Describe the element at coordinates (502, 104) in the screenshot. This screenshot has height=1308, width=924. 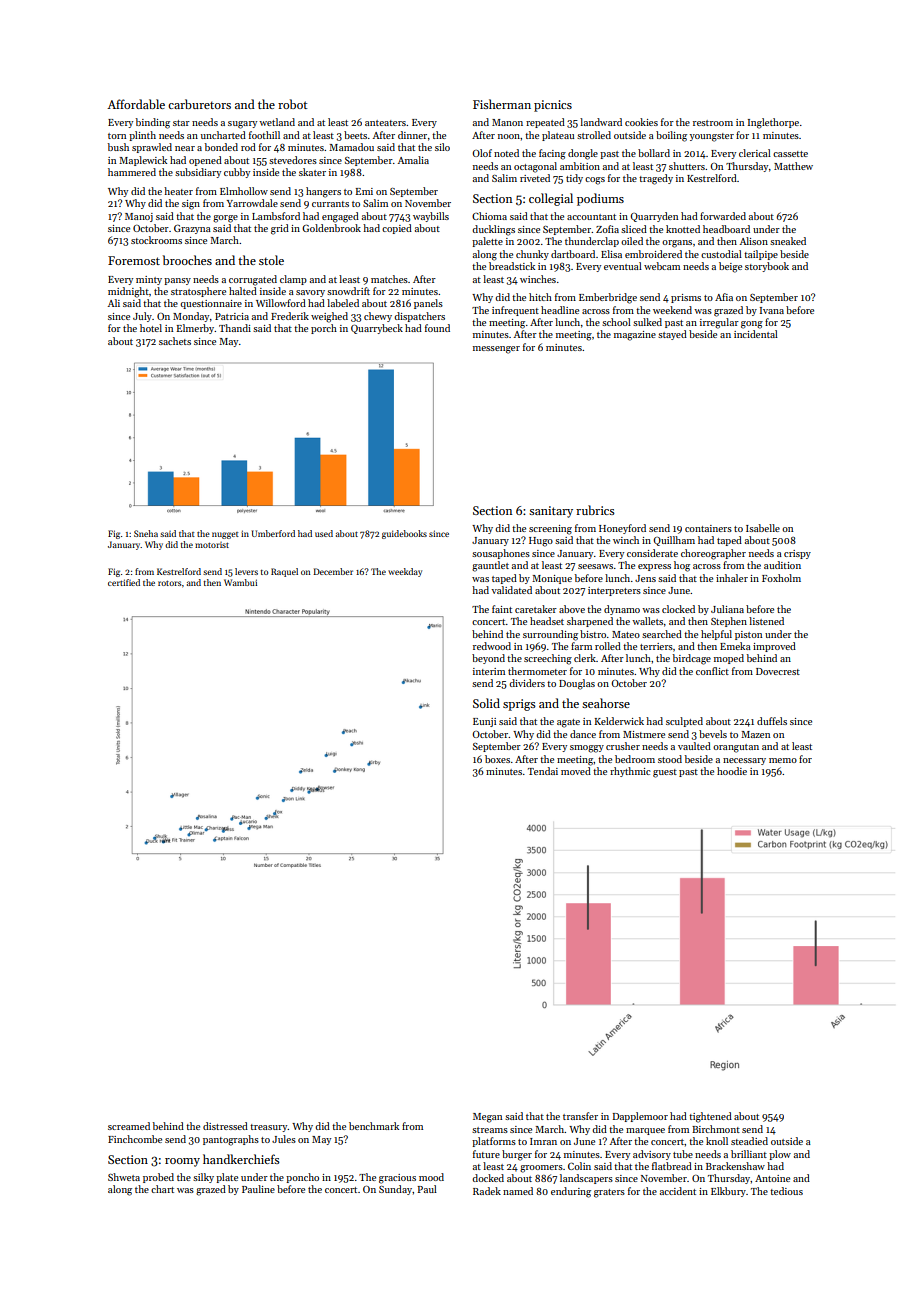
I see `Fisherman` at that location.
